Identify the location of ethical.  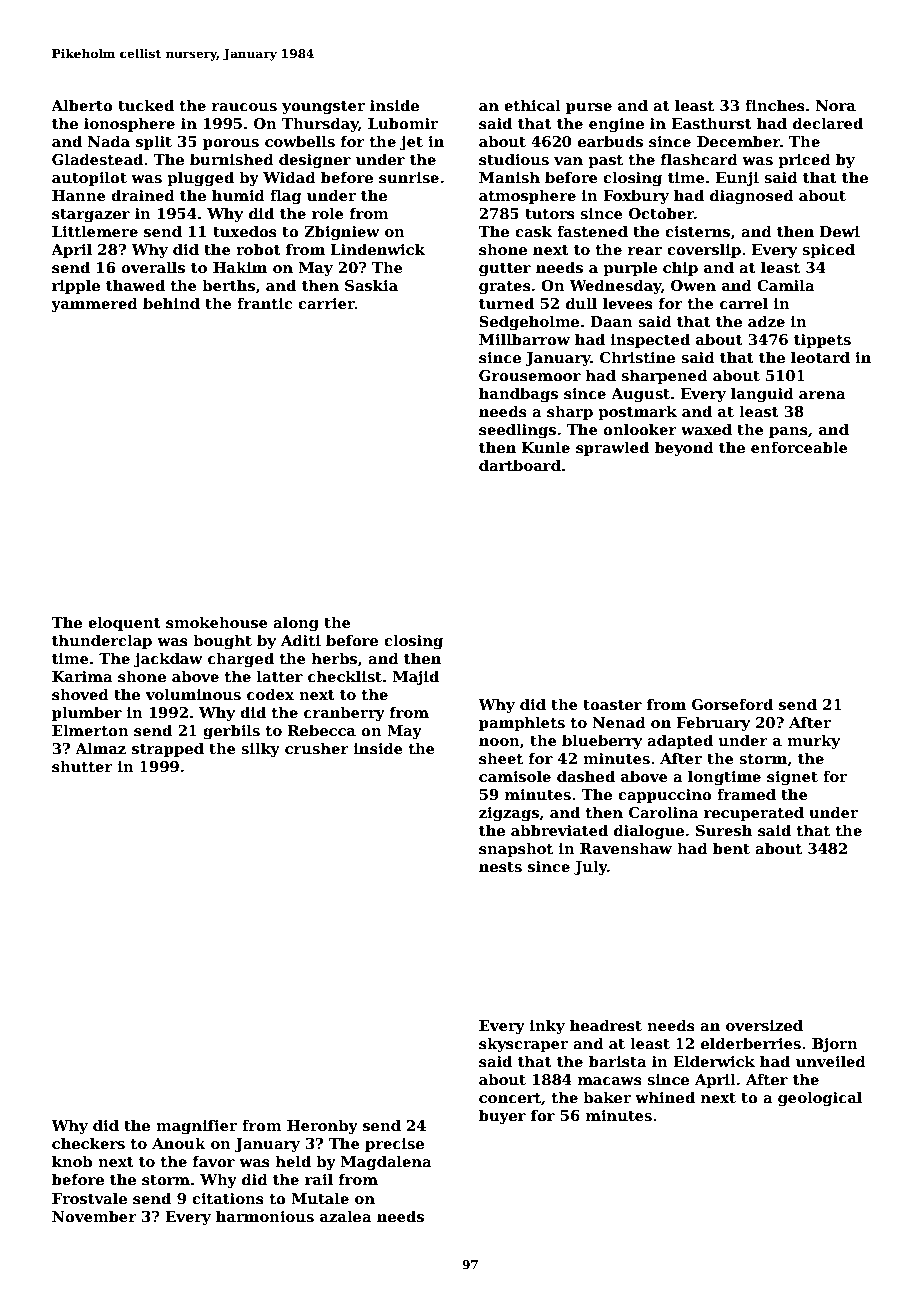
(532, 105).
